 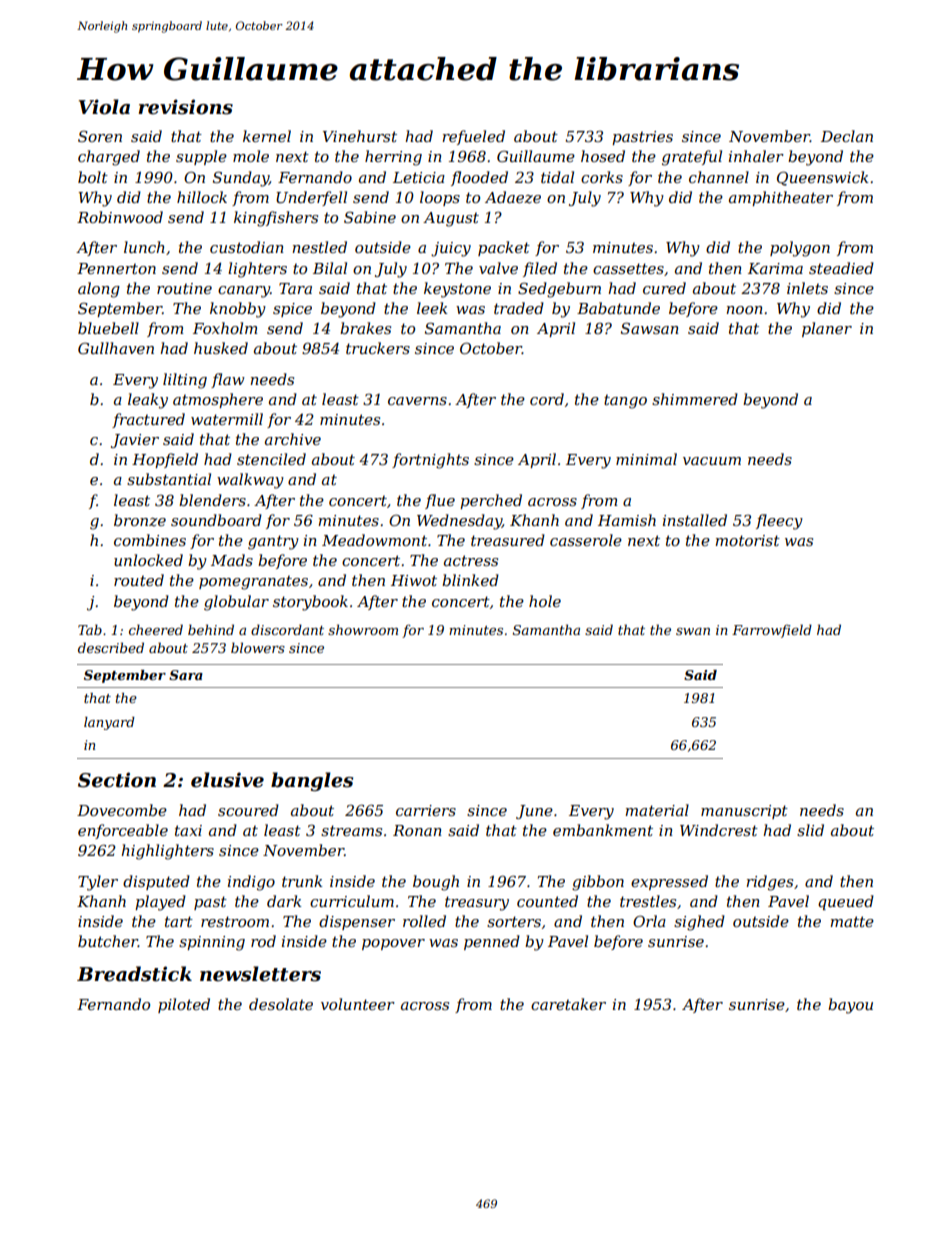 What do you see at coordinates (850, 1006) in the document?
I see `bayou` at bounding box center [850, 1006].
